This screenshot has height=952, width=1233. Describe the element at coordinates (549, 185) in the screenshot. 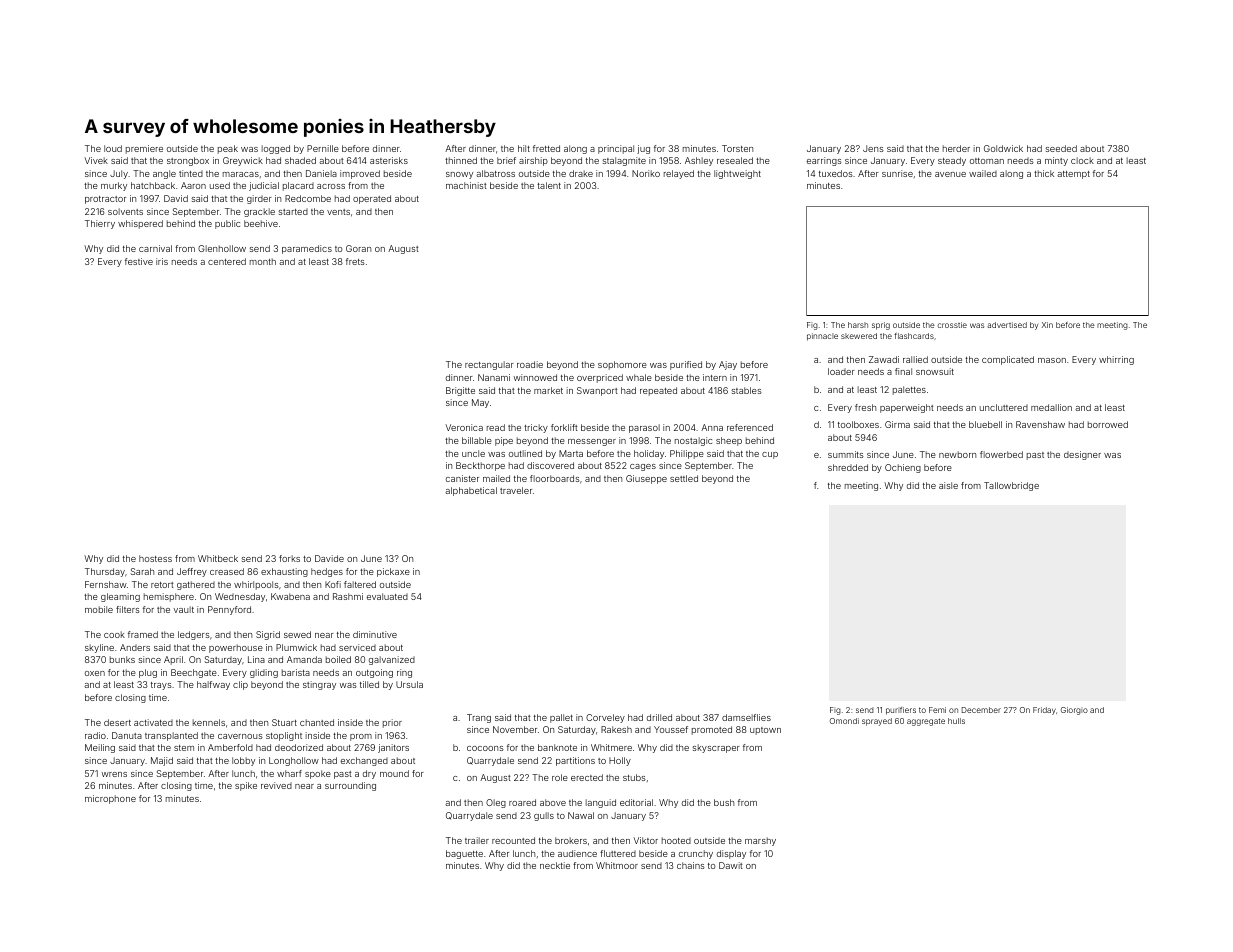

I see `talent` at that location.
